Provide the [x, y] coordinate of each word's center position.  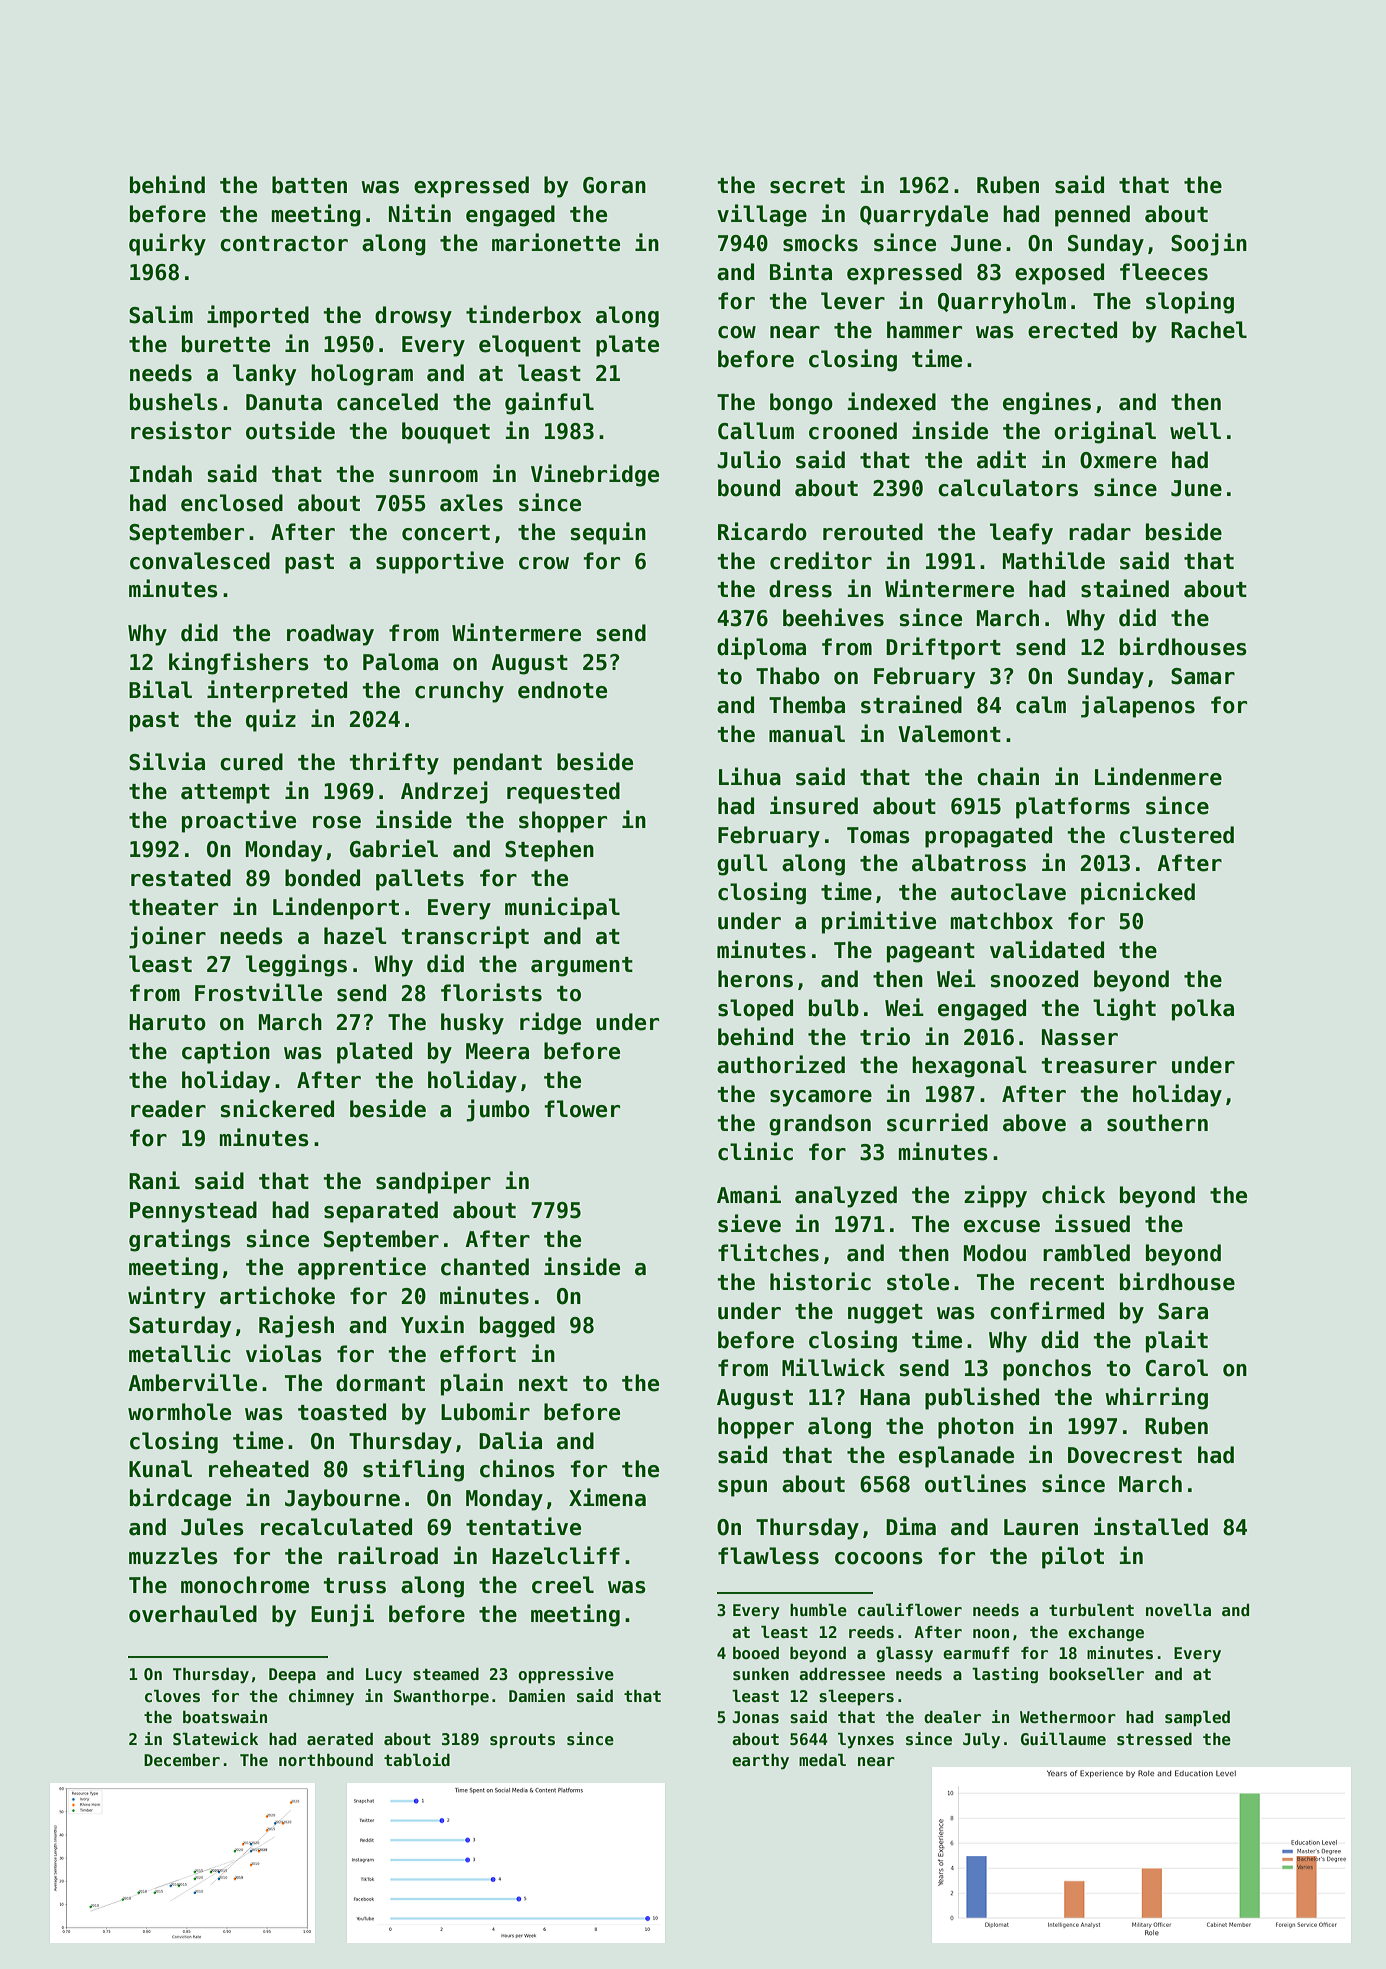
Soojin [1209, 244]
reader [168, 1109]
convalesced [200, 561]
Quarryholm [1002, 303]
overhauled [193, 1614]
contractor [284, 244]
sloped [755, 1010]
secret [807, 186]
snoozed [1034, 979]
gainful [549, 403]
